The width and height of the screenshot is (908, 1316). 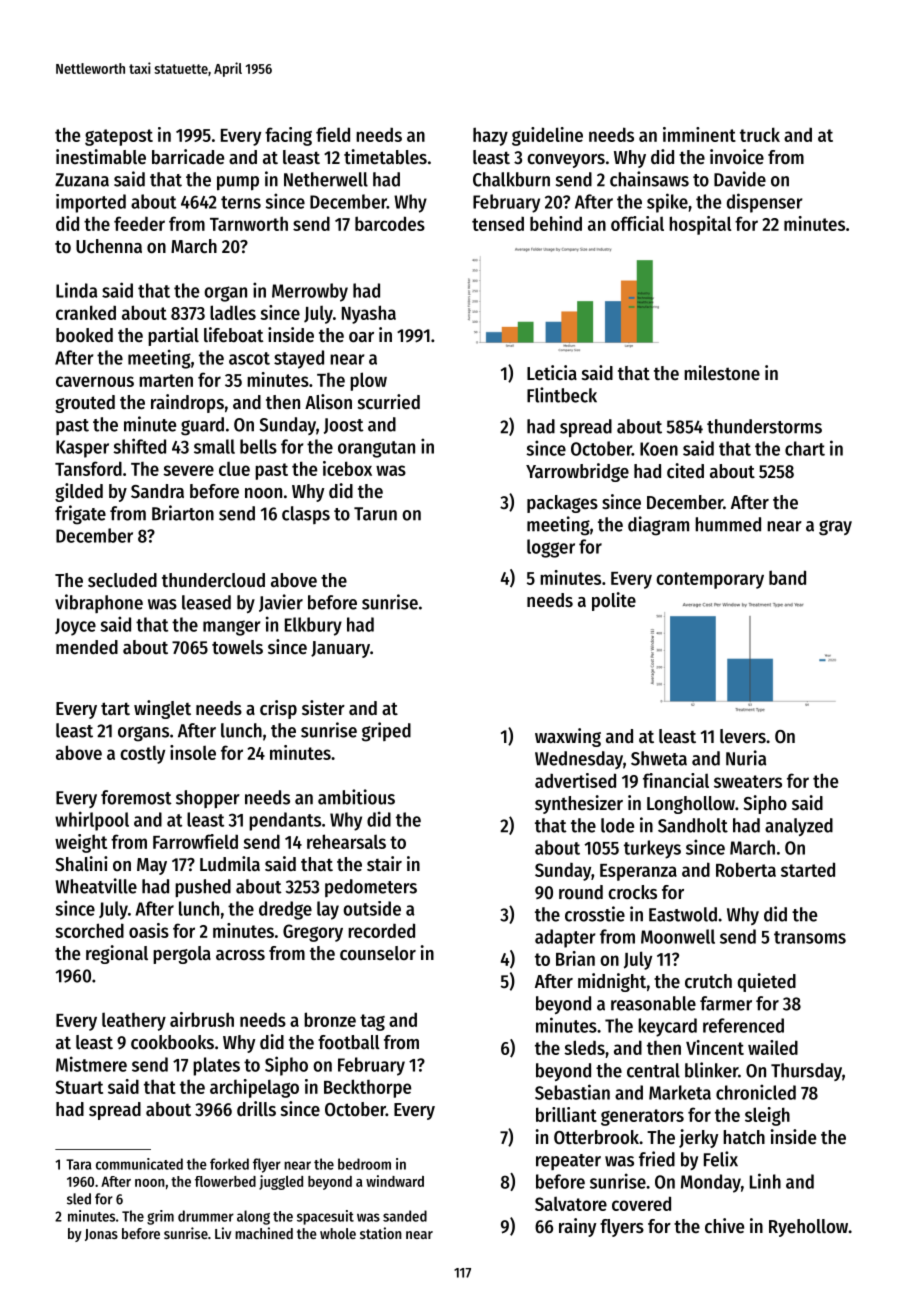 I want to click on guideline, so click(x=547, y=136).
